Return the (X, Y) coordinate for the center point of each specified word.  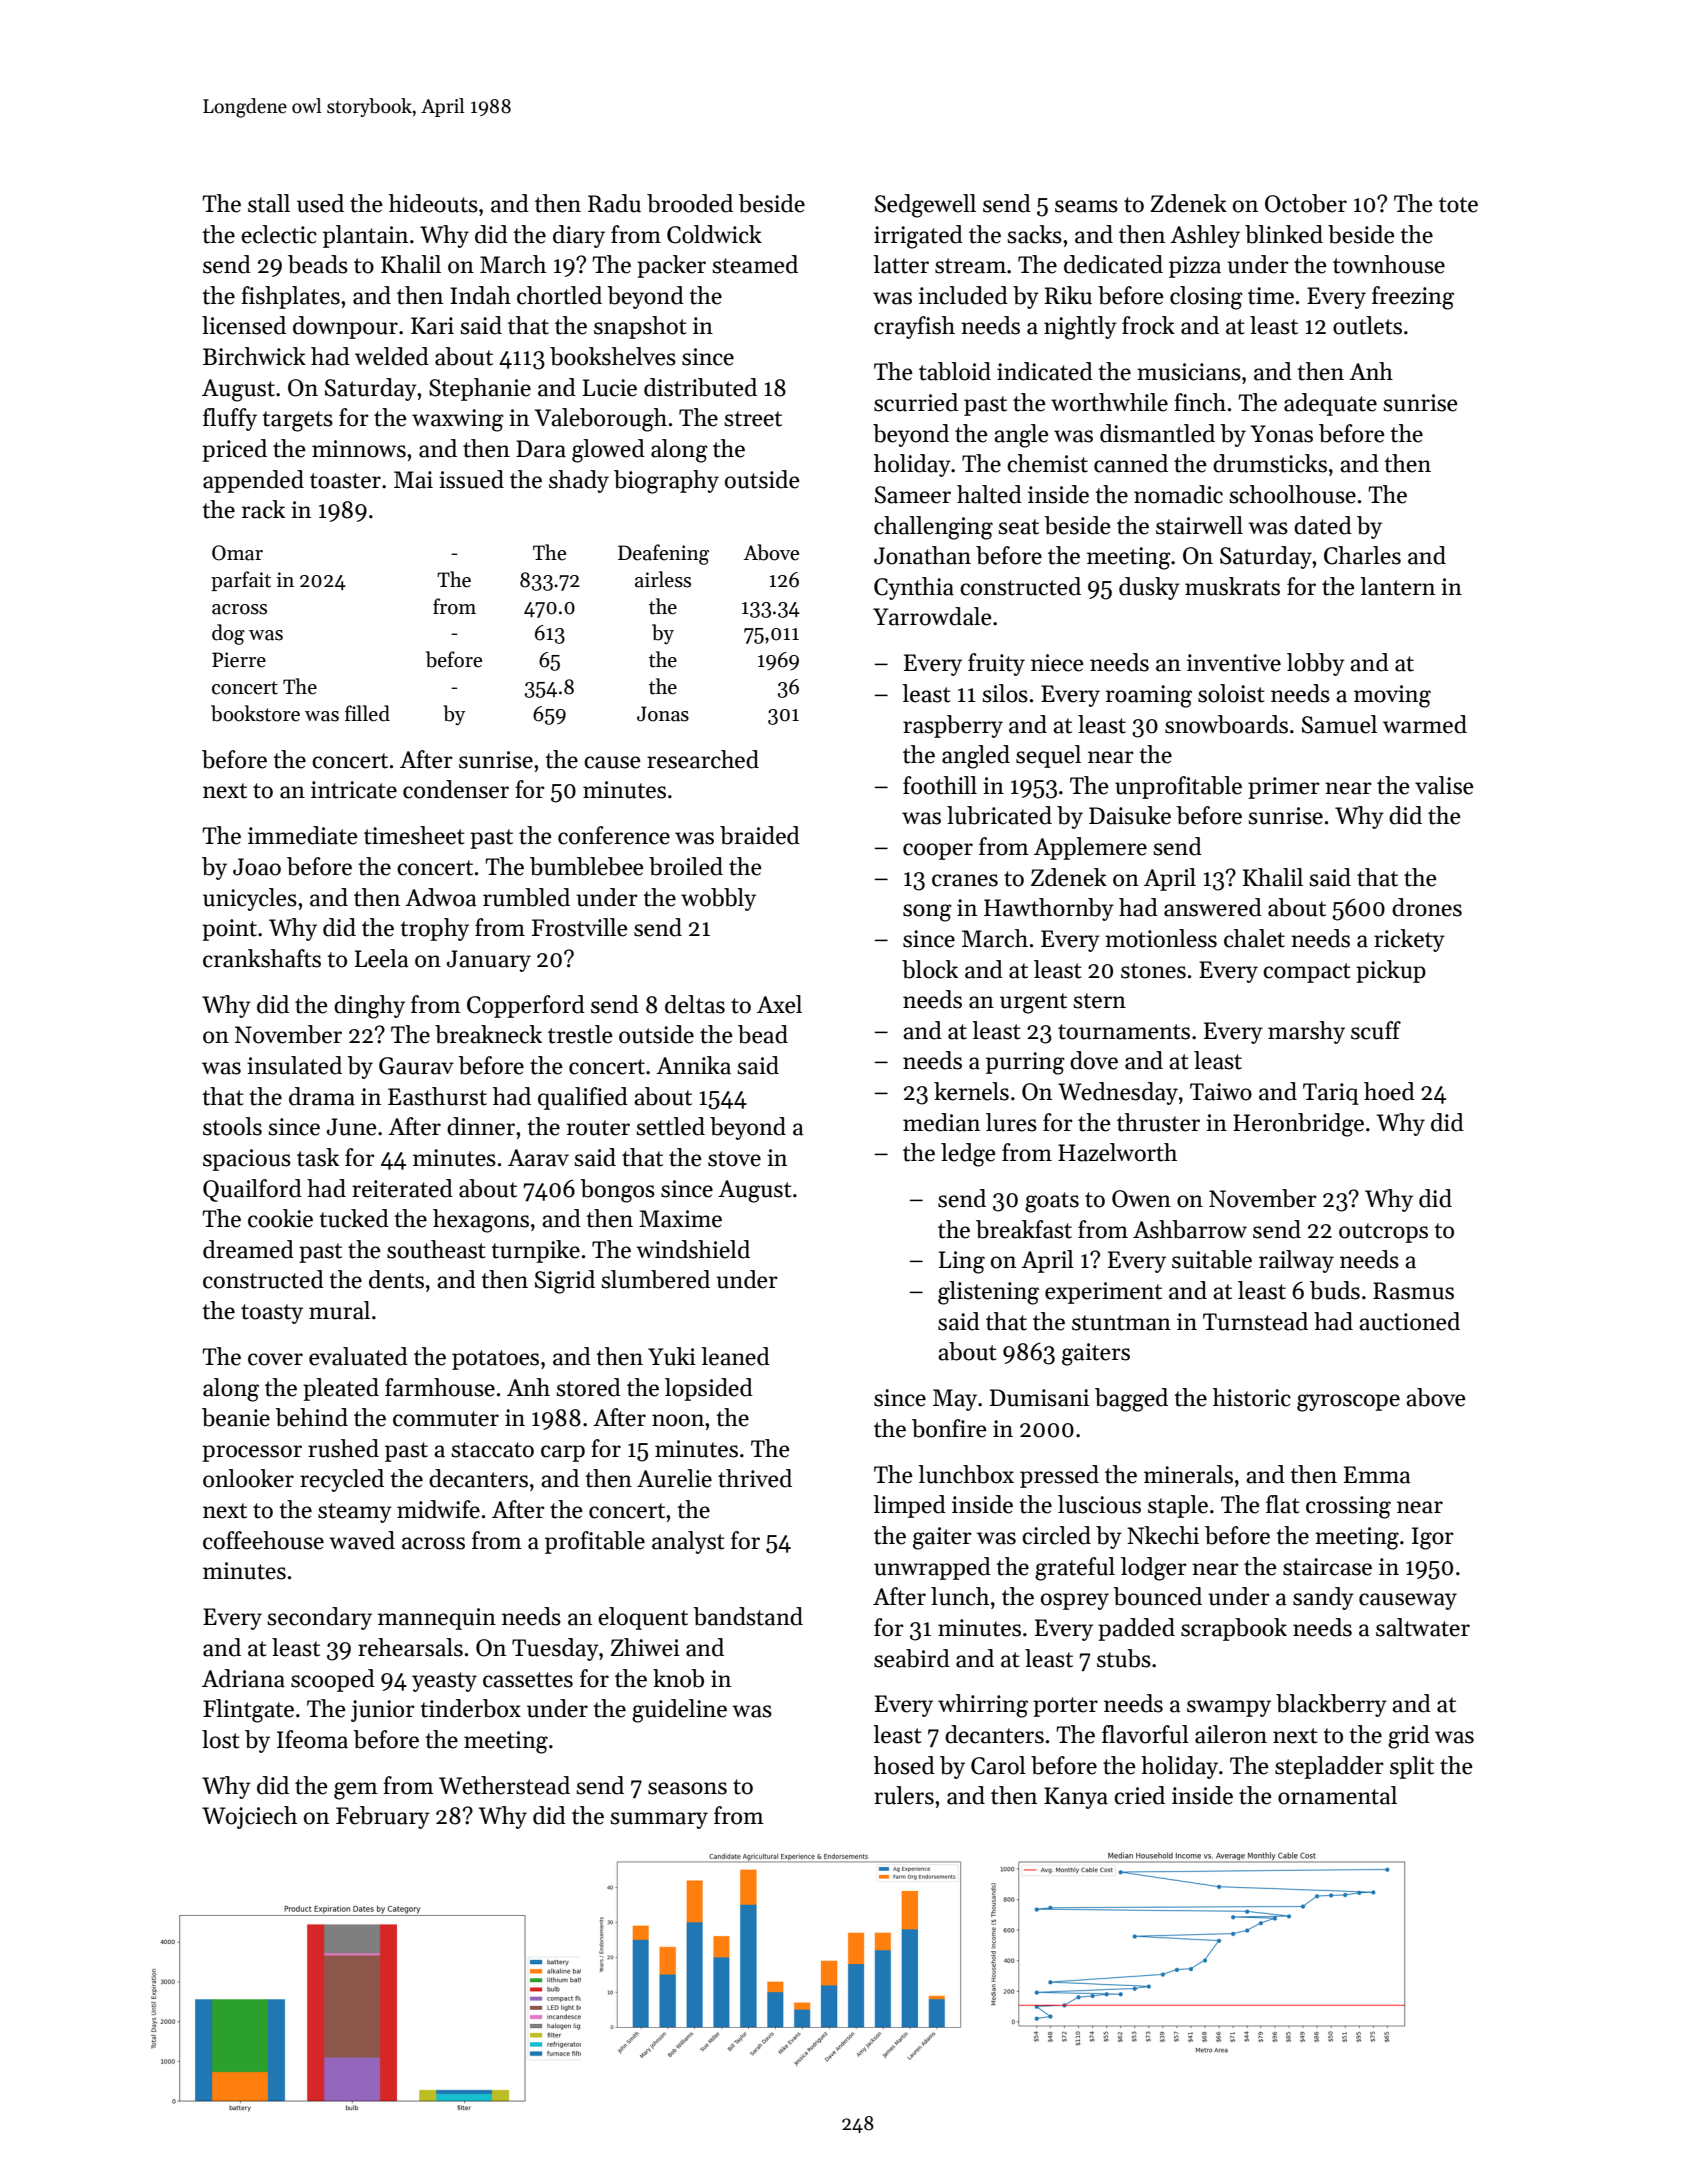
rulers (904, 1795)
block (930, 969)
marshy (1306, 1032)
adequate (1330, 404)
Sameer (913, 495)
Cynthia (914, 588)
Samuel (1339, 724)
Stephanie (480, 389)
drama (322, 1096)
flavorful (1145, 1734)
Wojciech (249, 1817)
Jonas (663, 714)
